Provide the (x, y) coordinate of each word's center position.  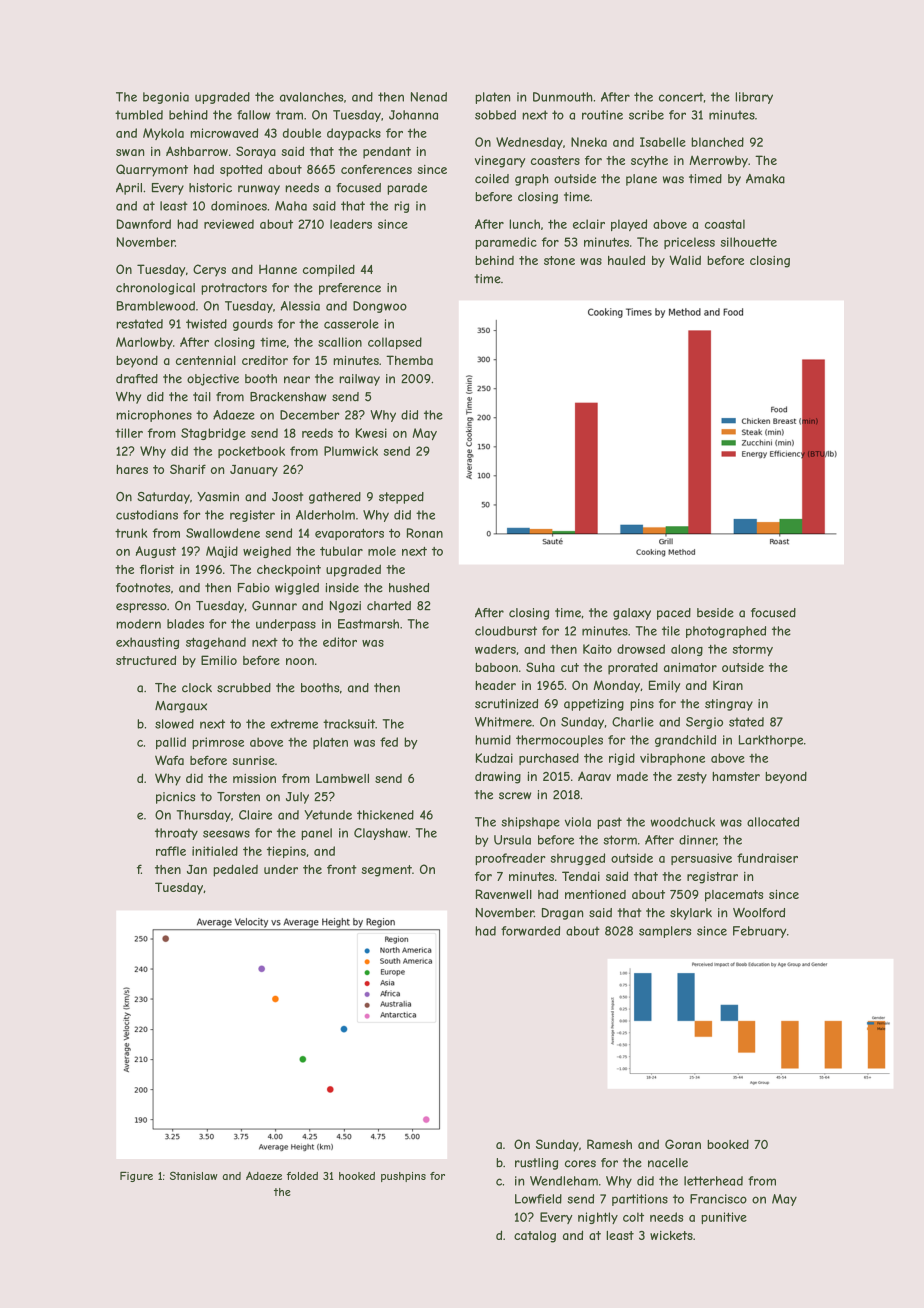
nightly (598, 1218)
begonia (166, 98)
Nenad (429, 97)
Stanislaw (194, 1175)
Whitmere (503, 722)
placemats (734, 896)
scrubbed (244, 688)
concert (681, 97)
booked (728, 1144)
